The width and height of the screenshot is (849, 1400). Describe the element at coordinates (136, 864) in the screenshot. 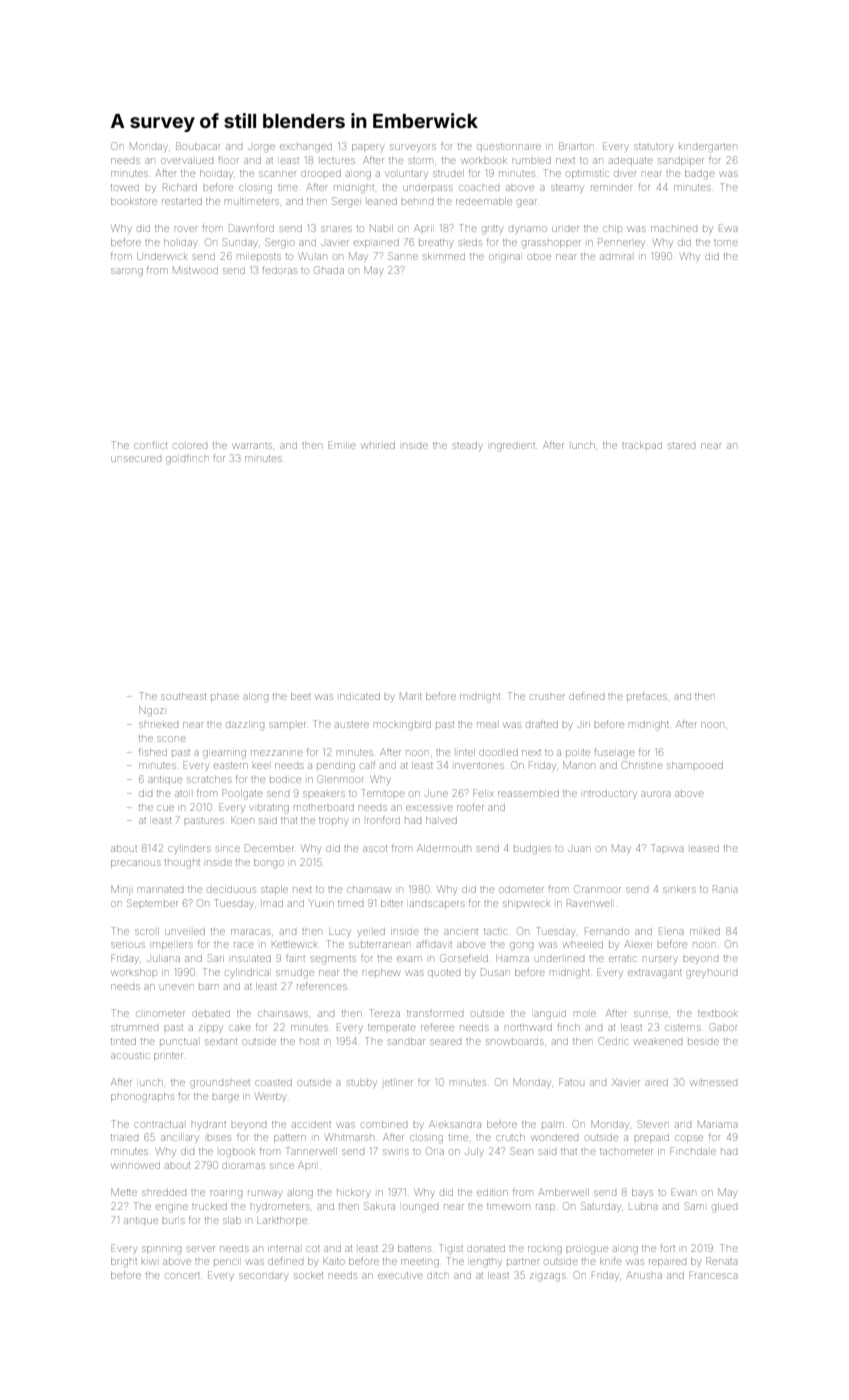

I see `precarious` at that location.
